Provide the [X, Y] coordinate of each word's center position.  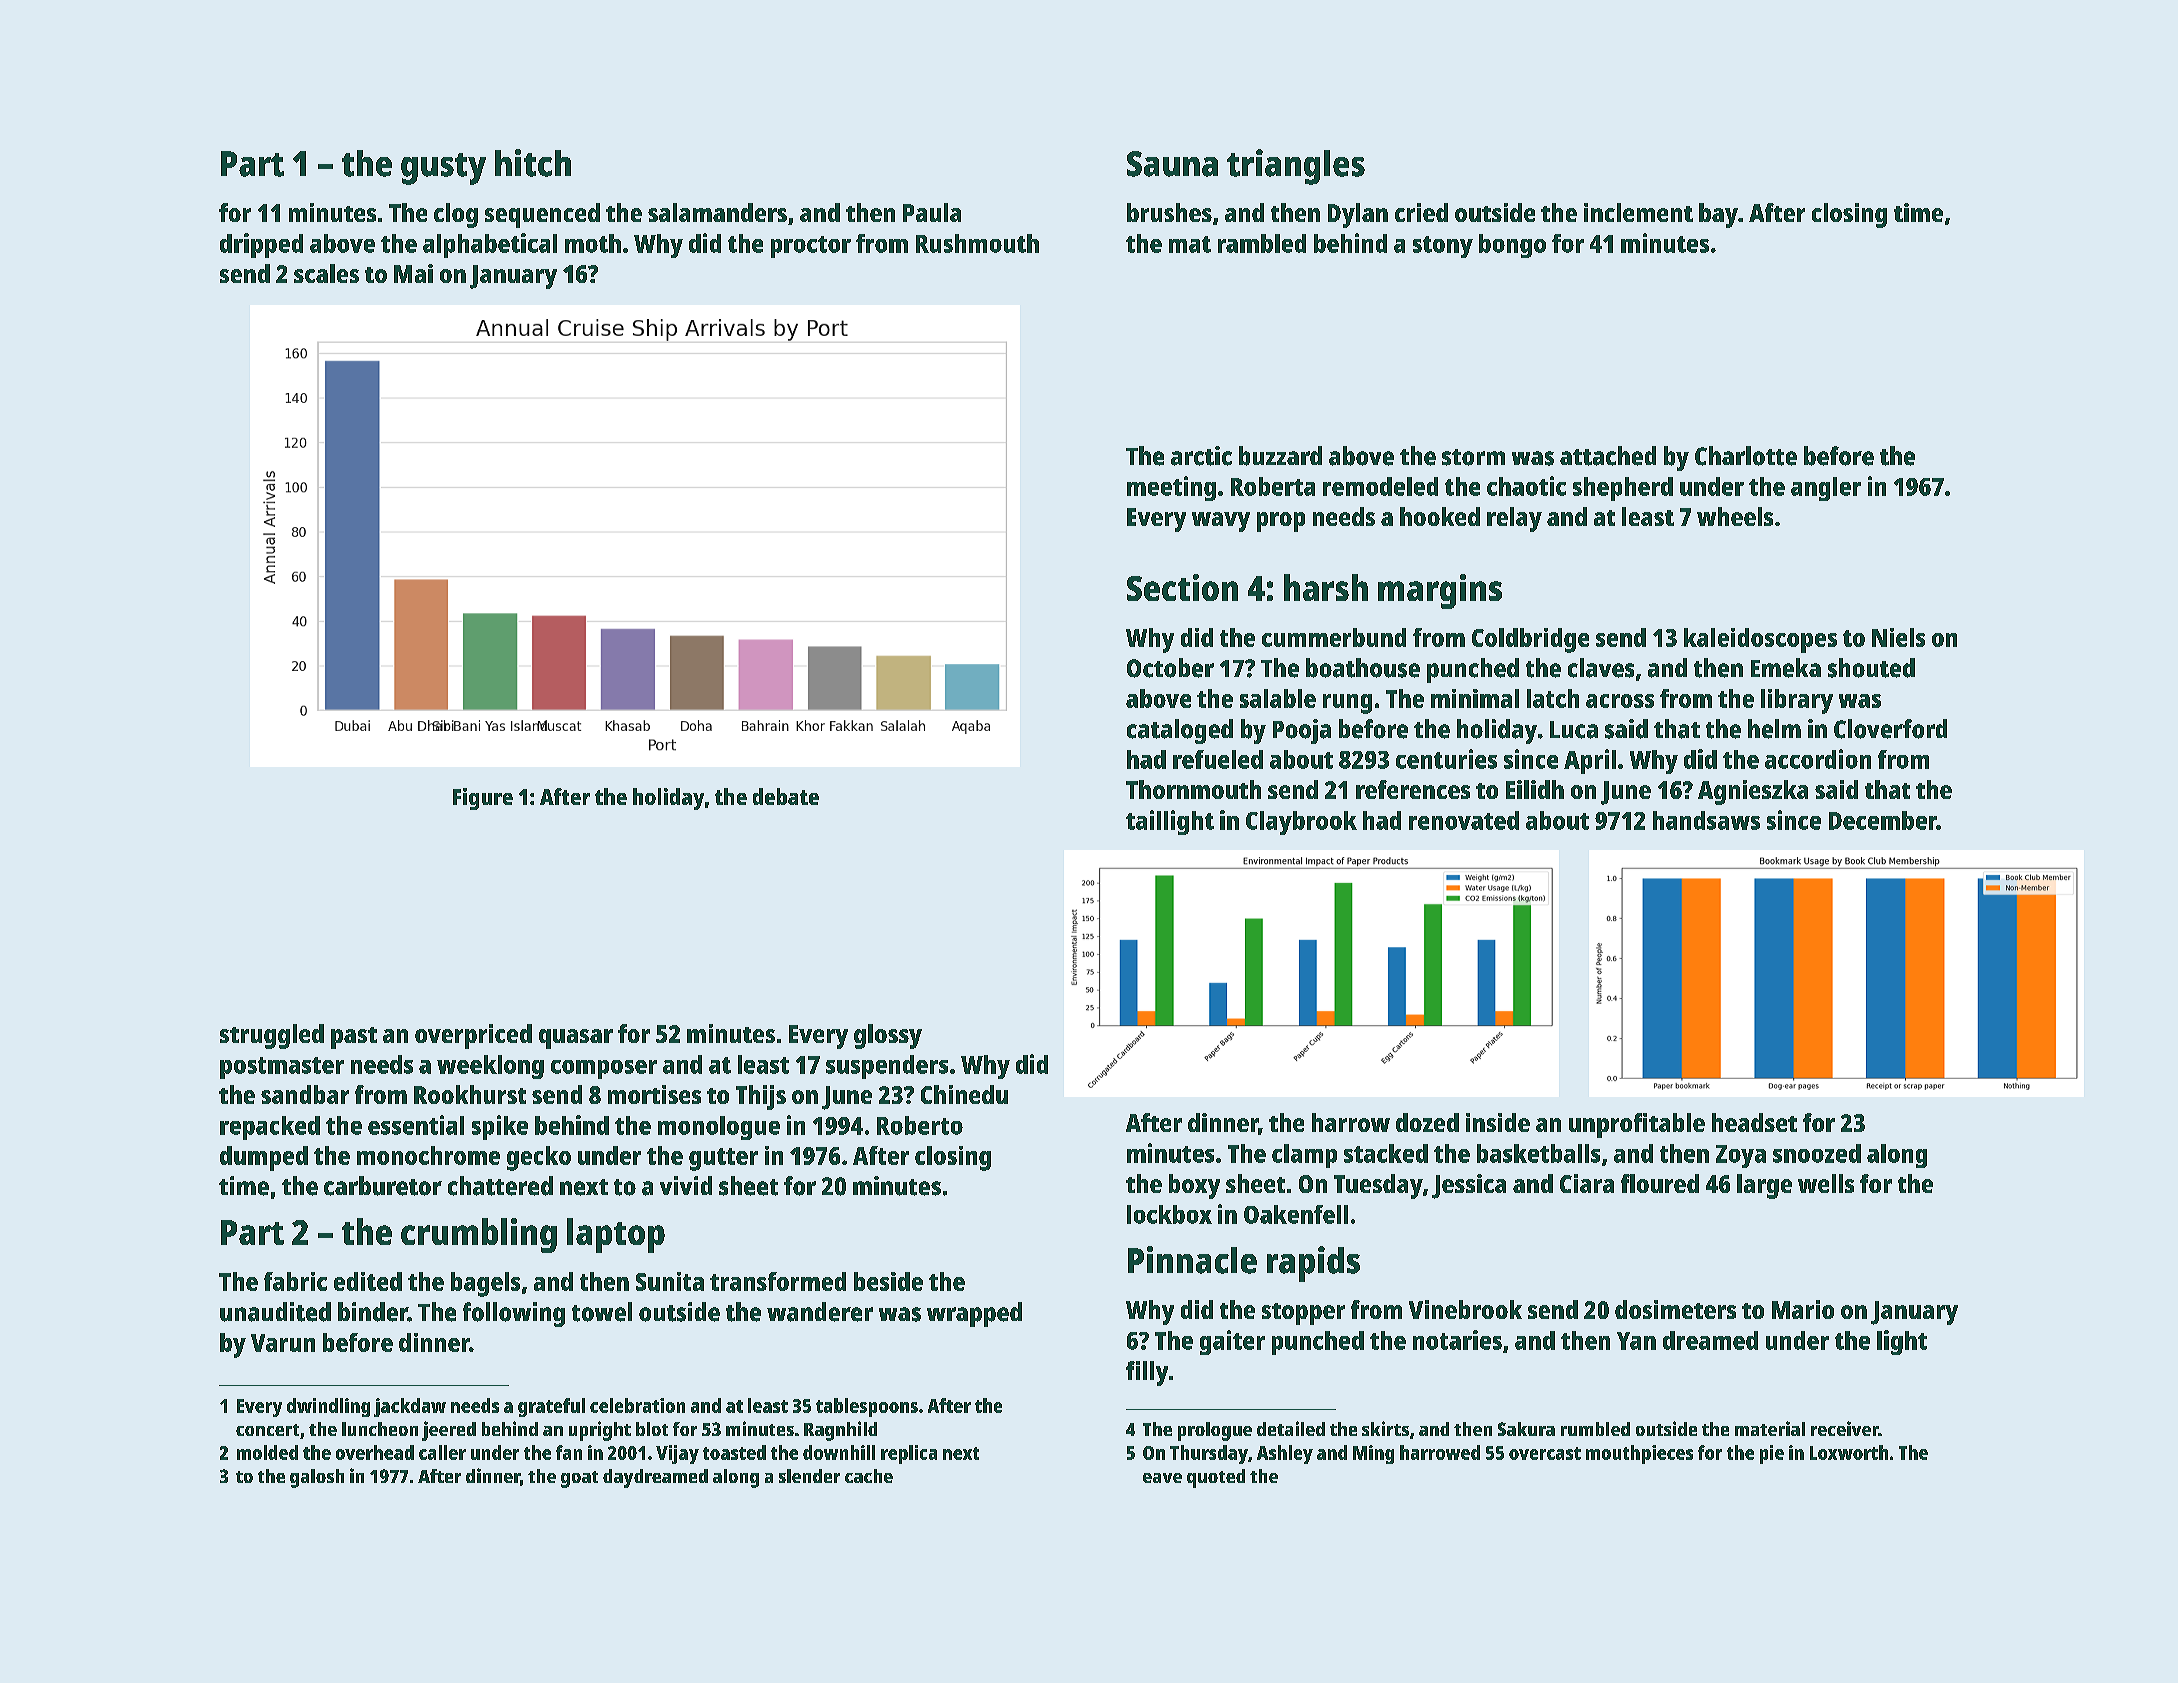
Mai [413, 273]
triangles [1296, 167]
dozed [1427, 1122]
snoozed [1817, 1153]
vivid [686, 1185]
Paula [932, 212]
